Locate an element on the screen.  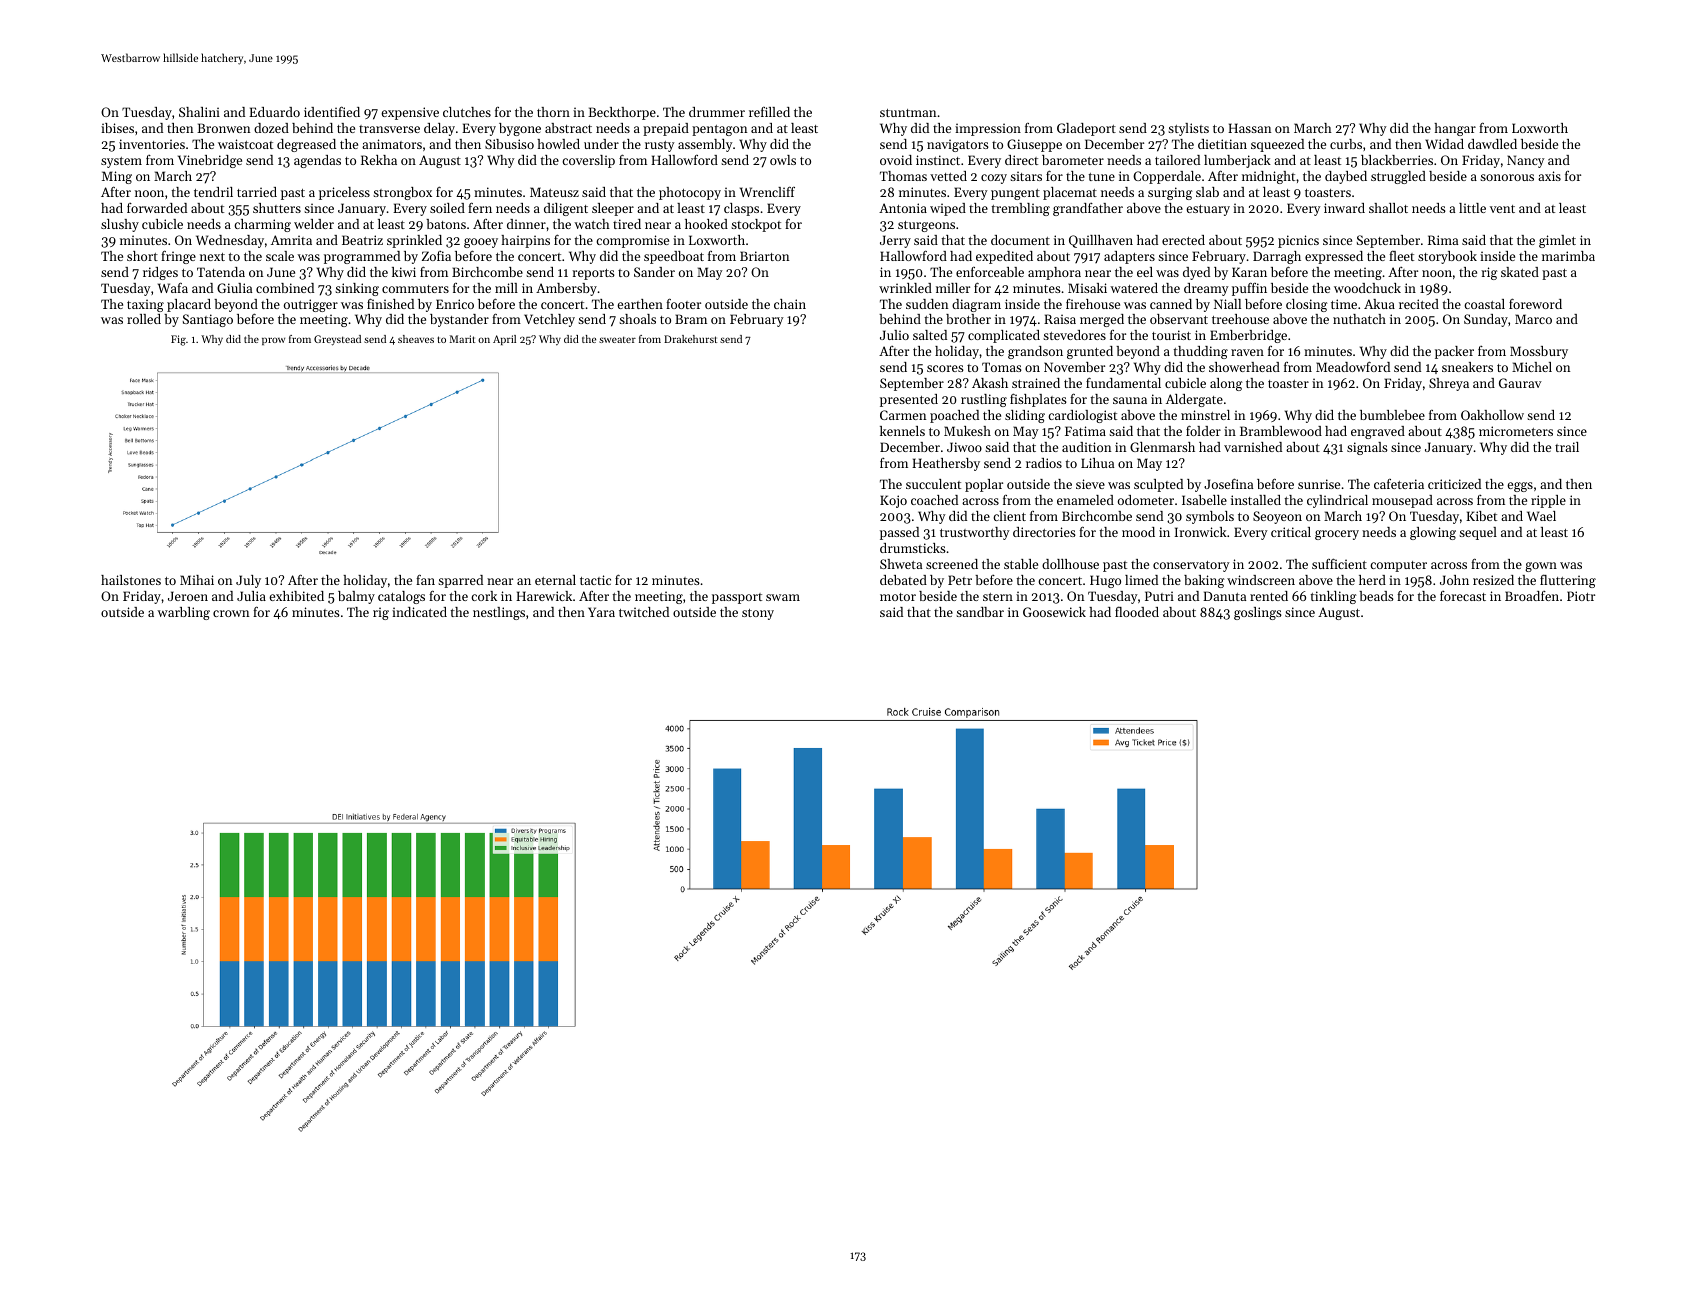
stuntman is located at coordinates (908, 113).
